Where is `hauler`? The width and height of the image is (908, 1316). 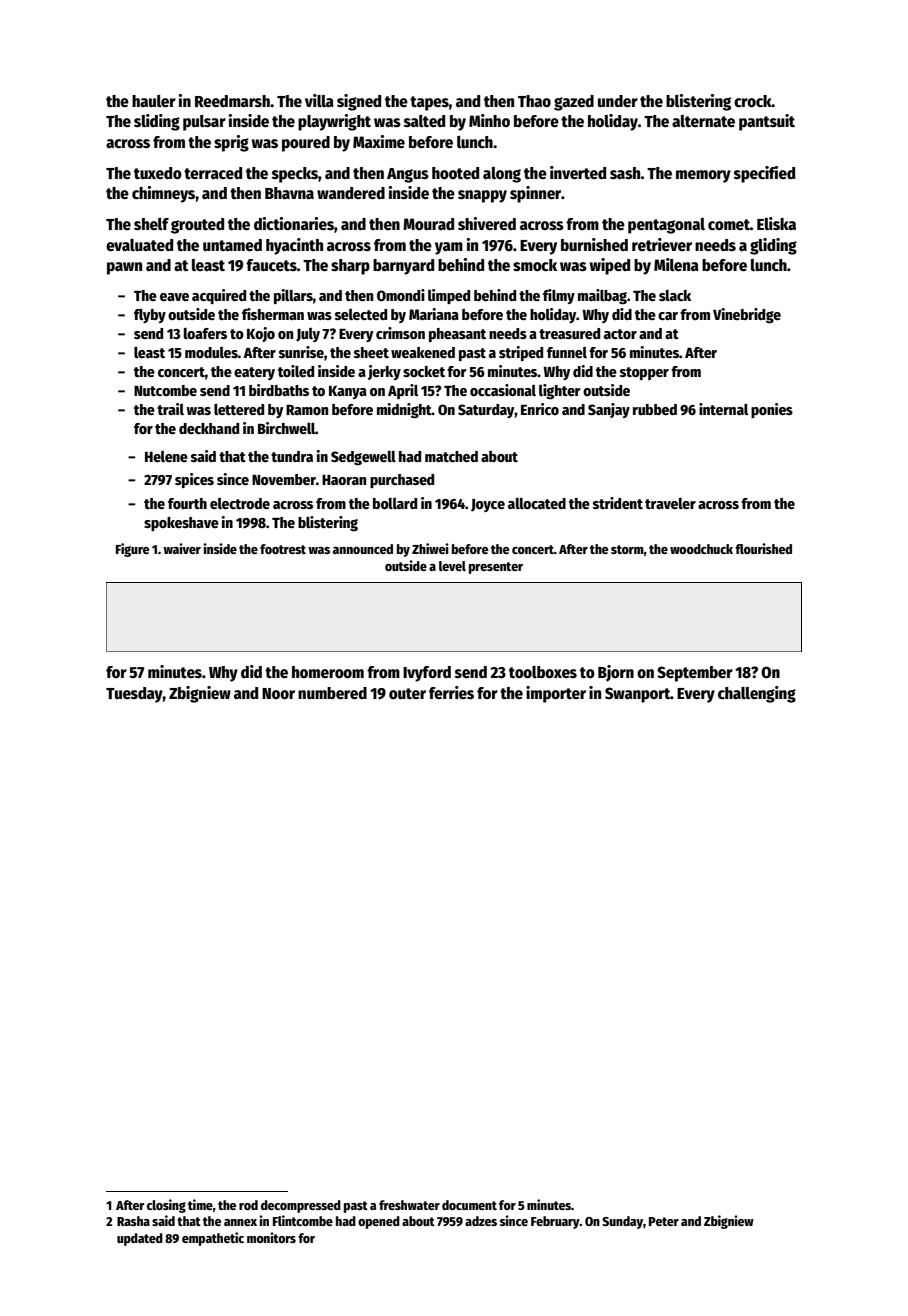
hauler is located at coordinates (154, 101).
